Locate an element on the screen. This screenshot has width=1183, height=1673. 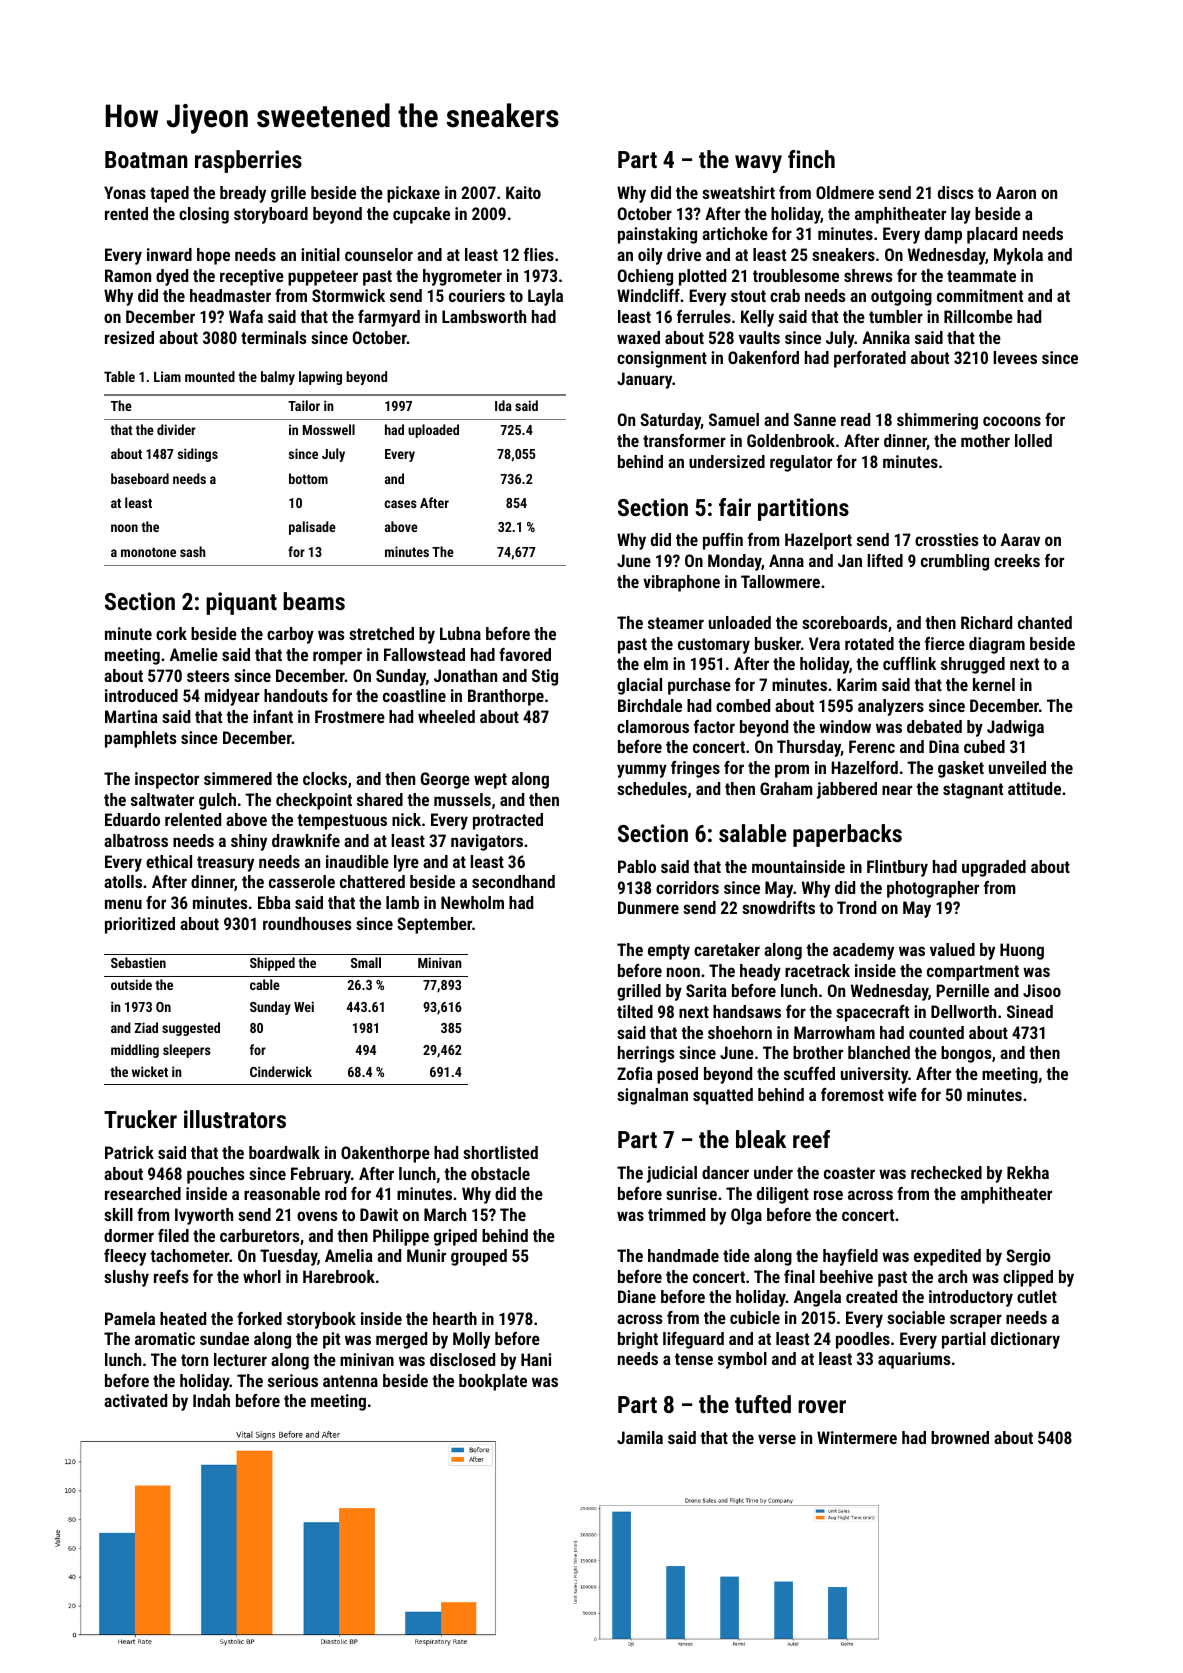
Indah is located at coordinates (211, 1400).
